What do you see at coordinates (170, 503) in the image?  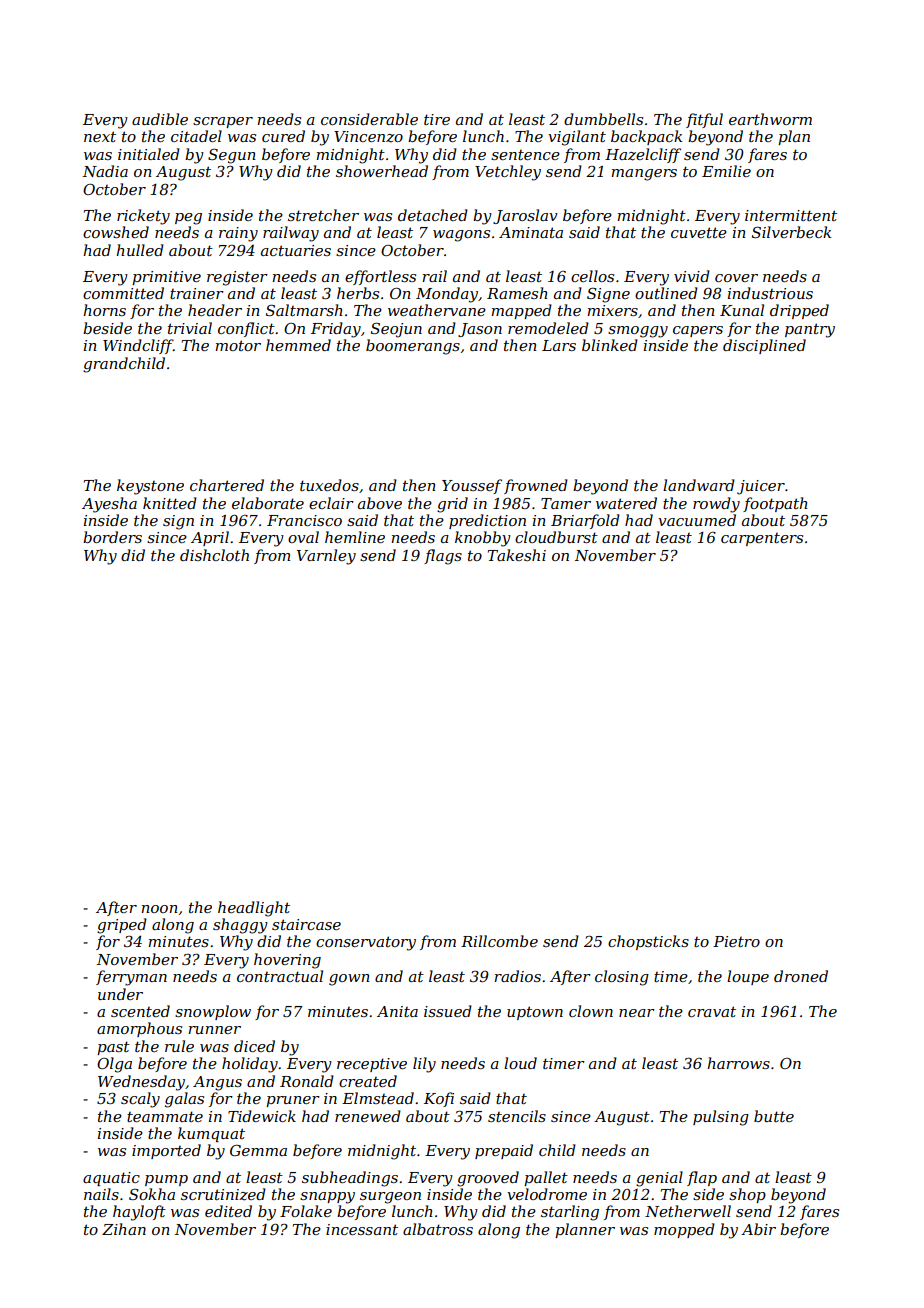 I see `knitted` at bounding box center [170, 503].
